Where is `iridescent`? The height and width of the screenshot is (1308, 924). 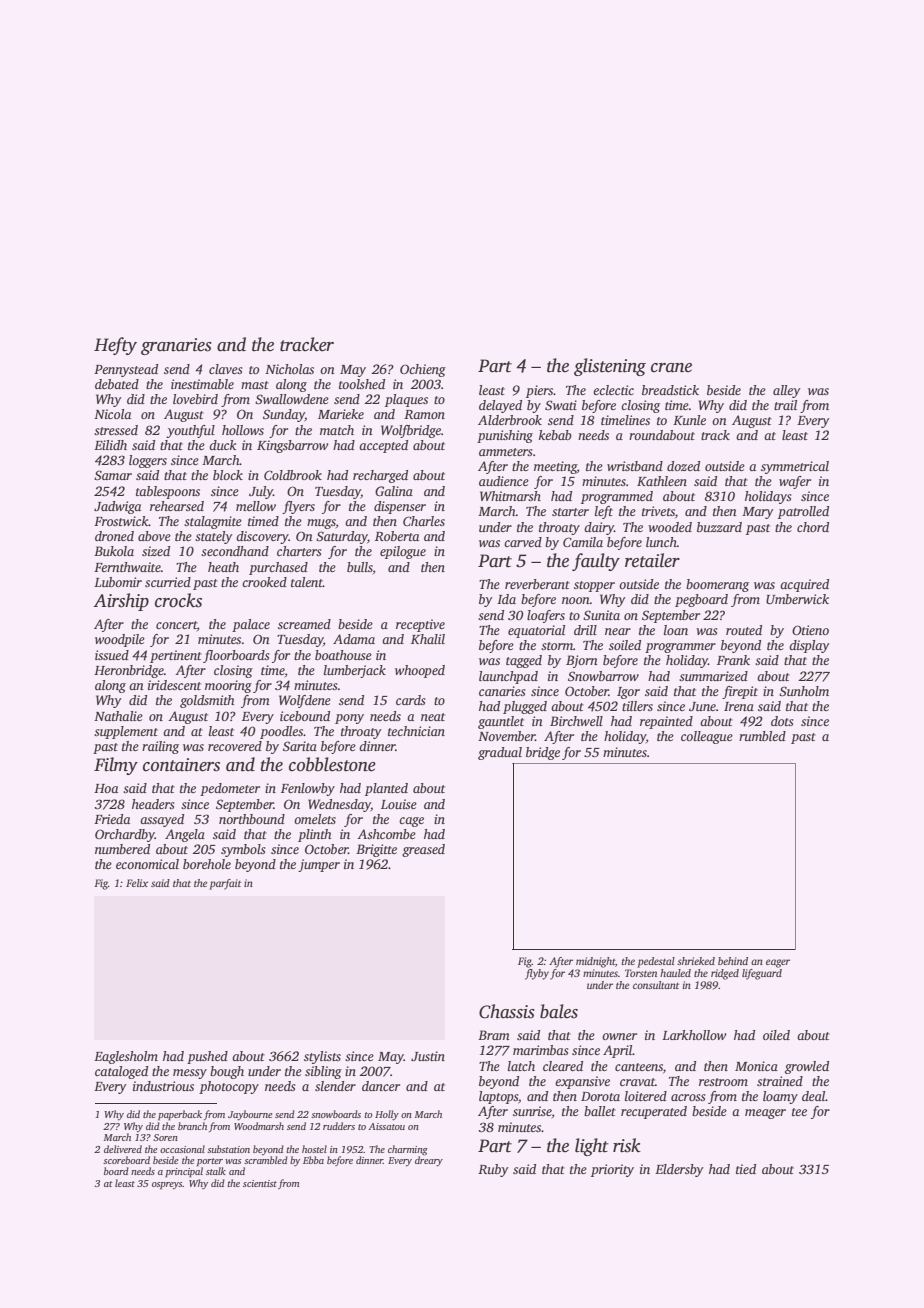 iridescent is located at coordinates (174, 685).
